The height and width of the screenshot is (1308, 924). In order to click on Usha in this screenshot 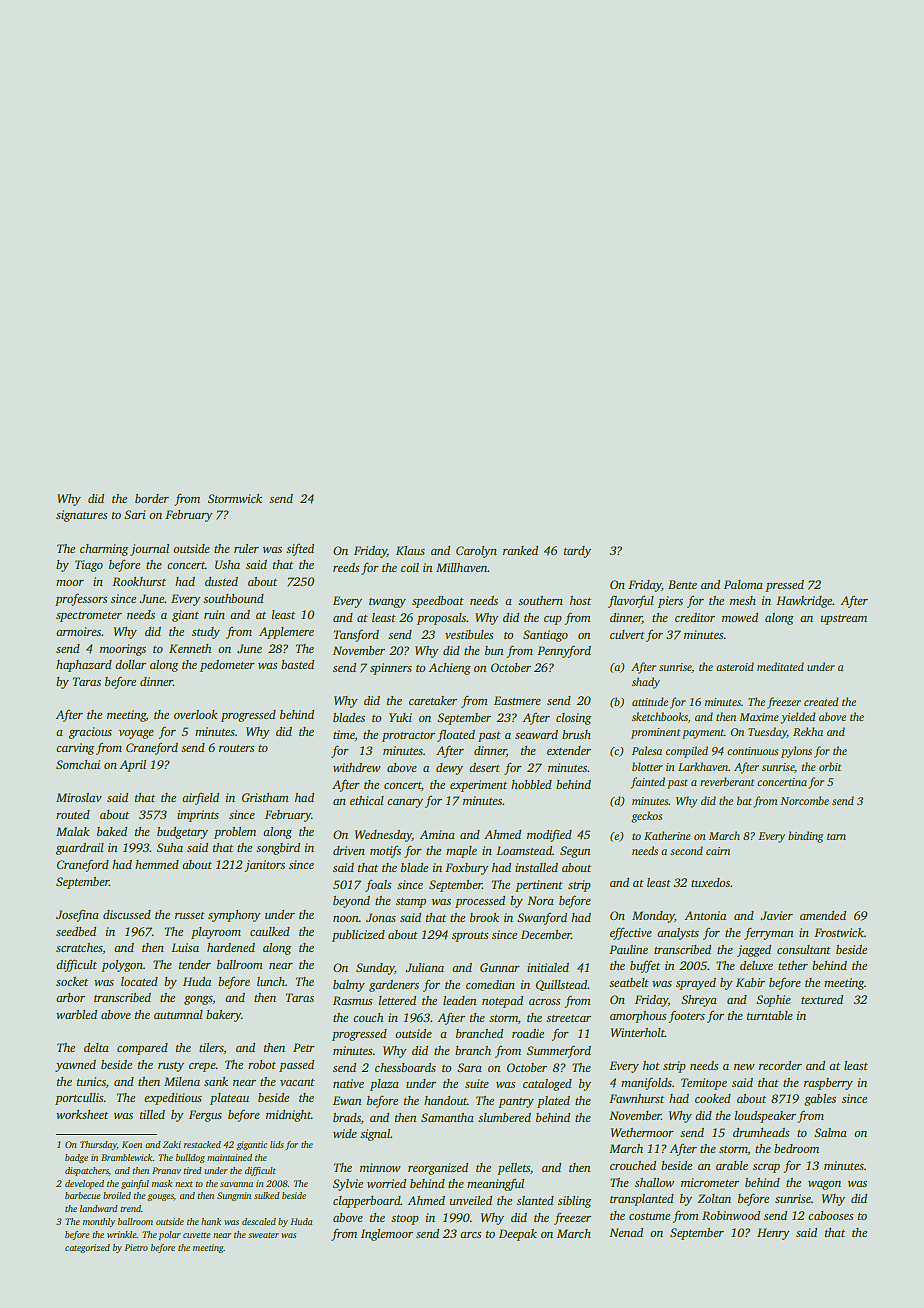, I will do `click(227, 564)`.
